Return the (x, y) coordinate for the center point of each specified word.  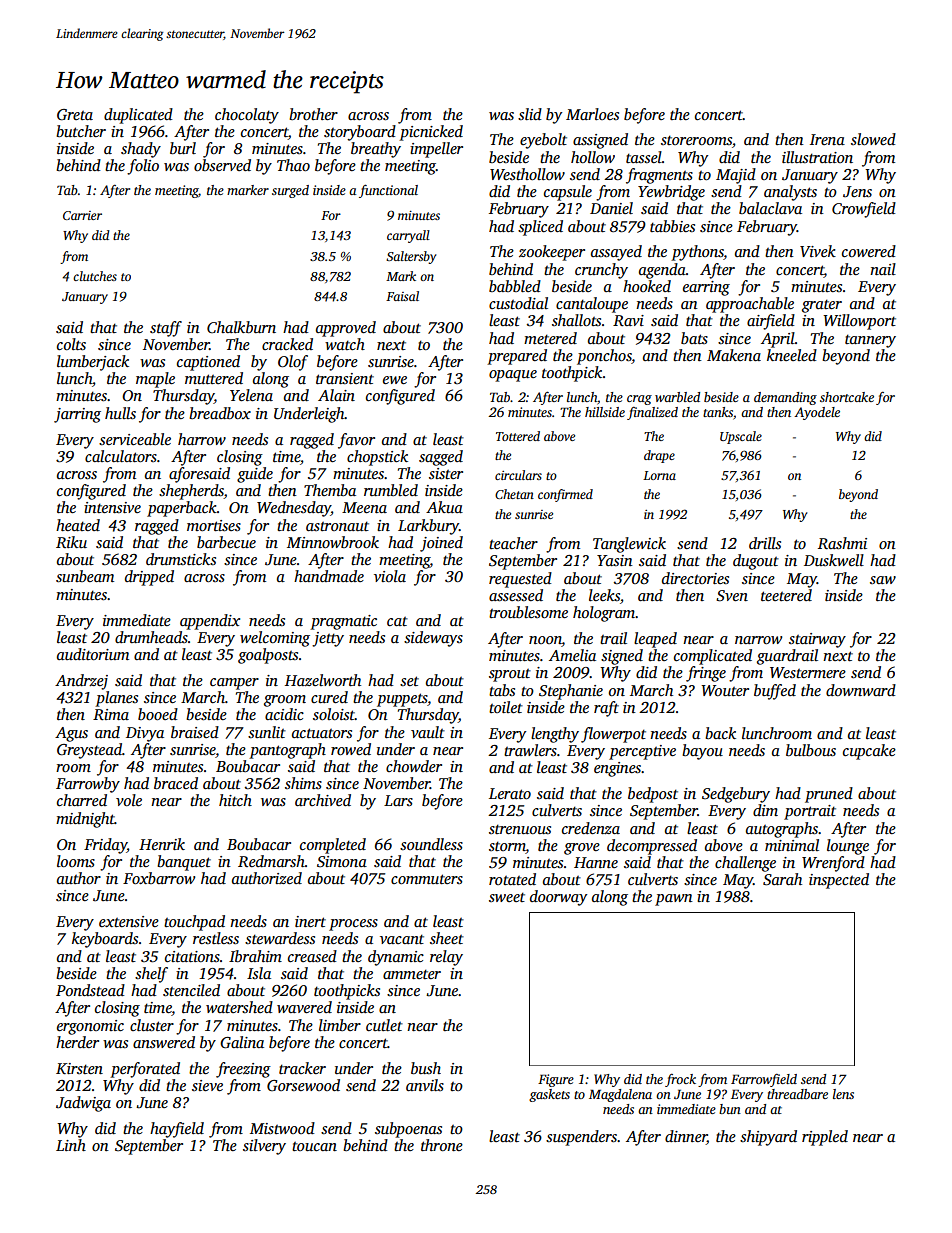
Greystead (89, 751)
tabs (502, 690)
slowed (873, 139)
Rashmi (842, 543)
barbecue (226, 542)
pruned (829, 795)
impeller (436, 150)
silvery (264, 1147)
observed (222, 165)
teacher (513, 543)
